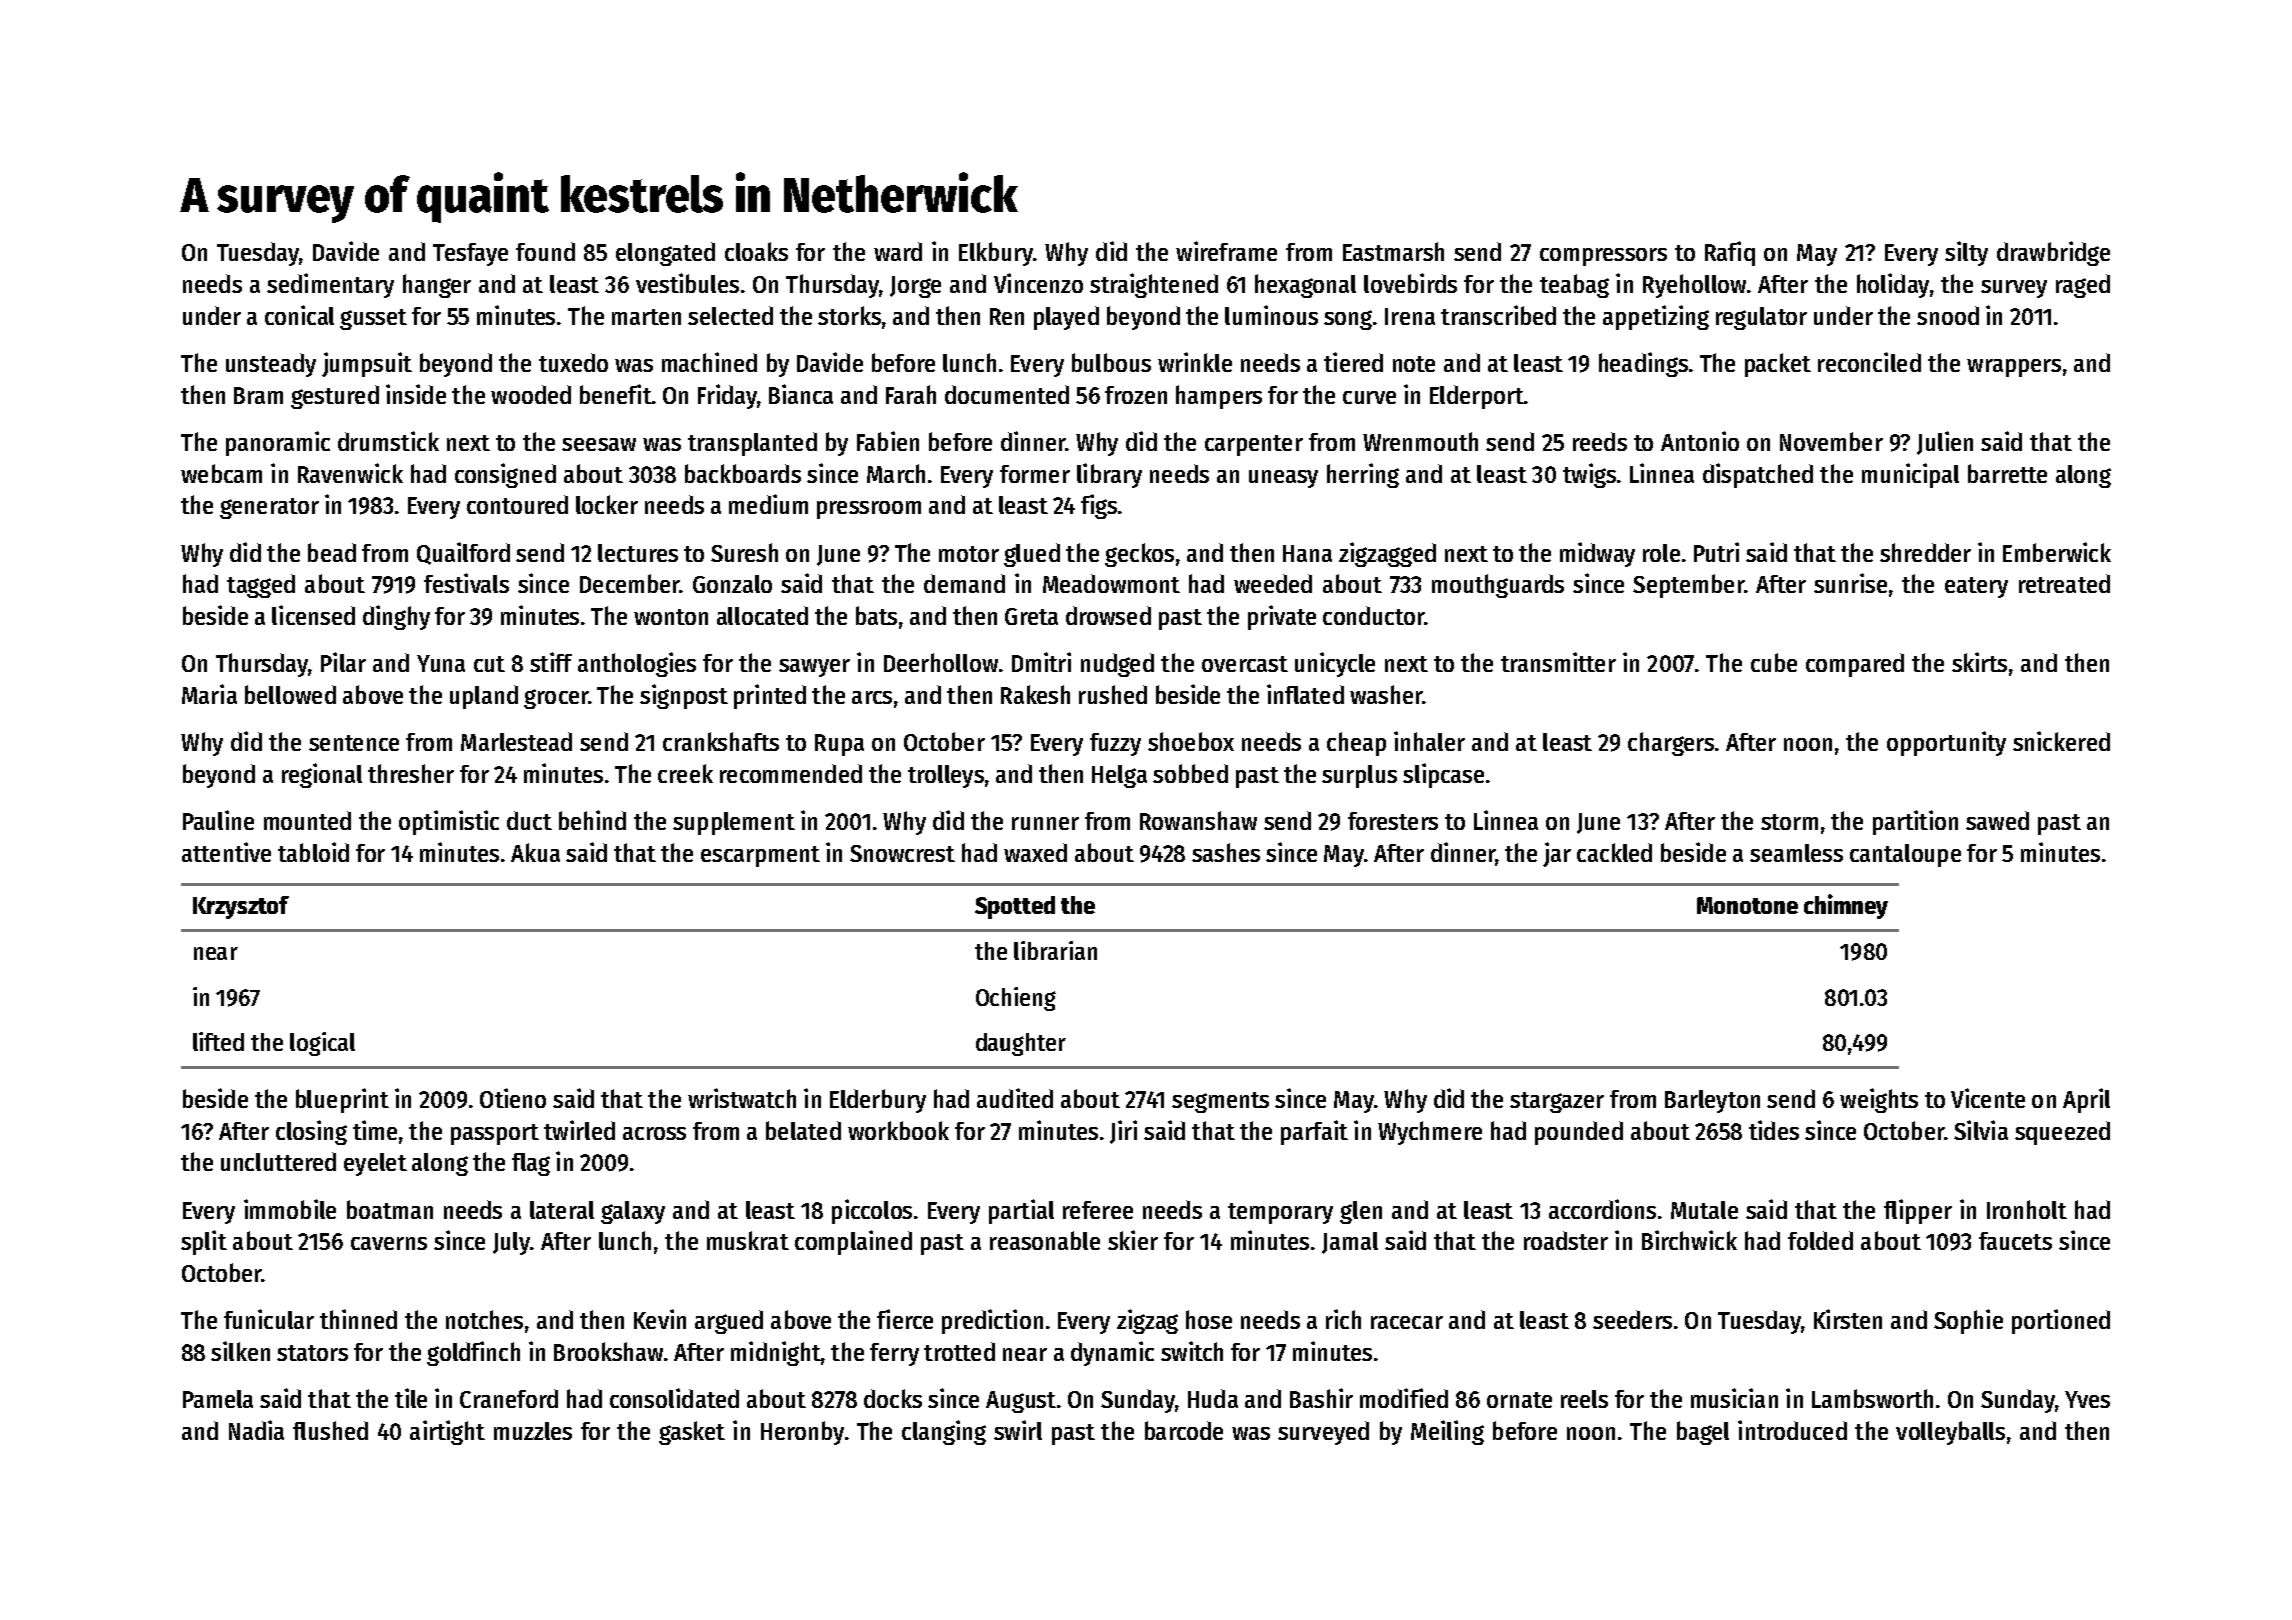 The width and height of the page is (2292, 1620). Describe the element at coordinates (1966, 253) in the page. I see `silty` at that location.
